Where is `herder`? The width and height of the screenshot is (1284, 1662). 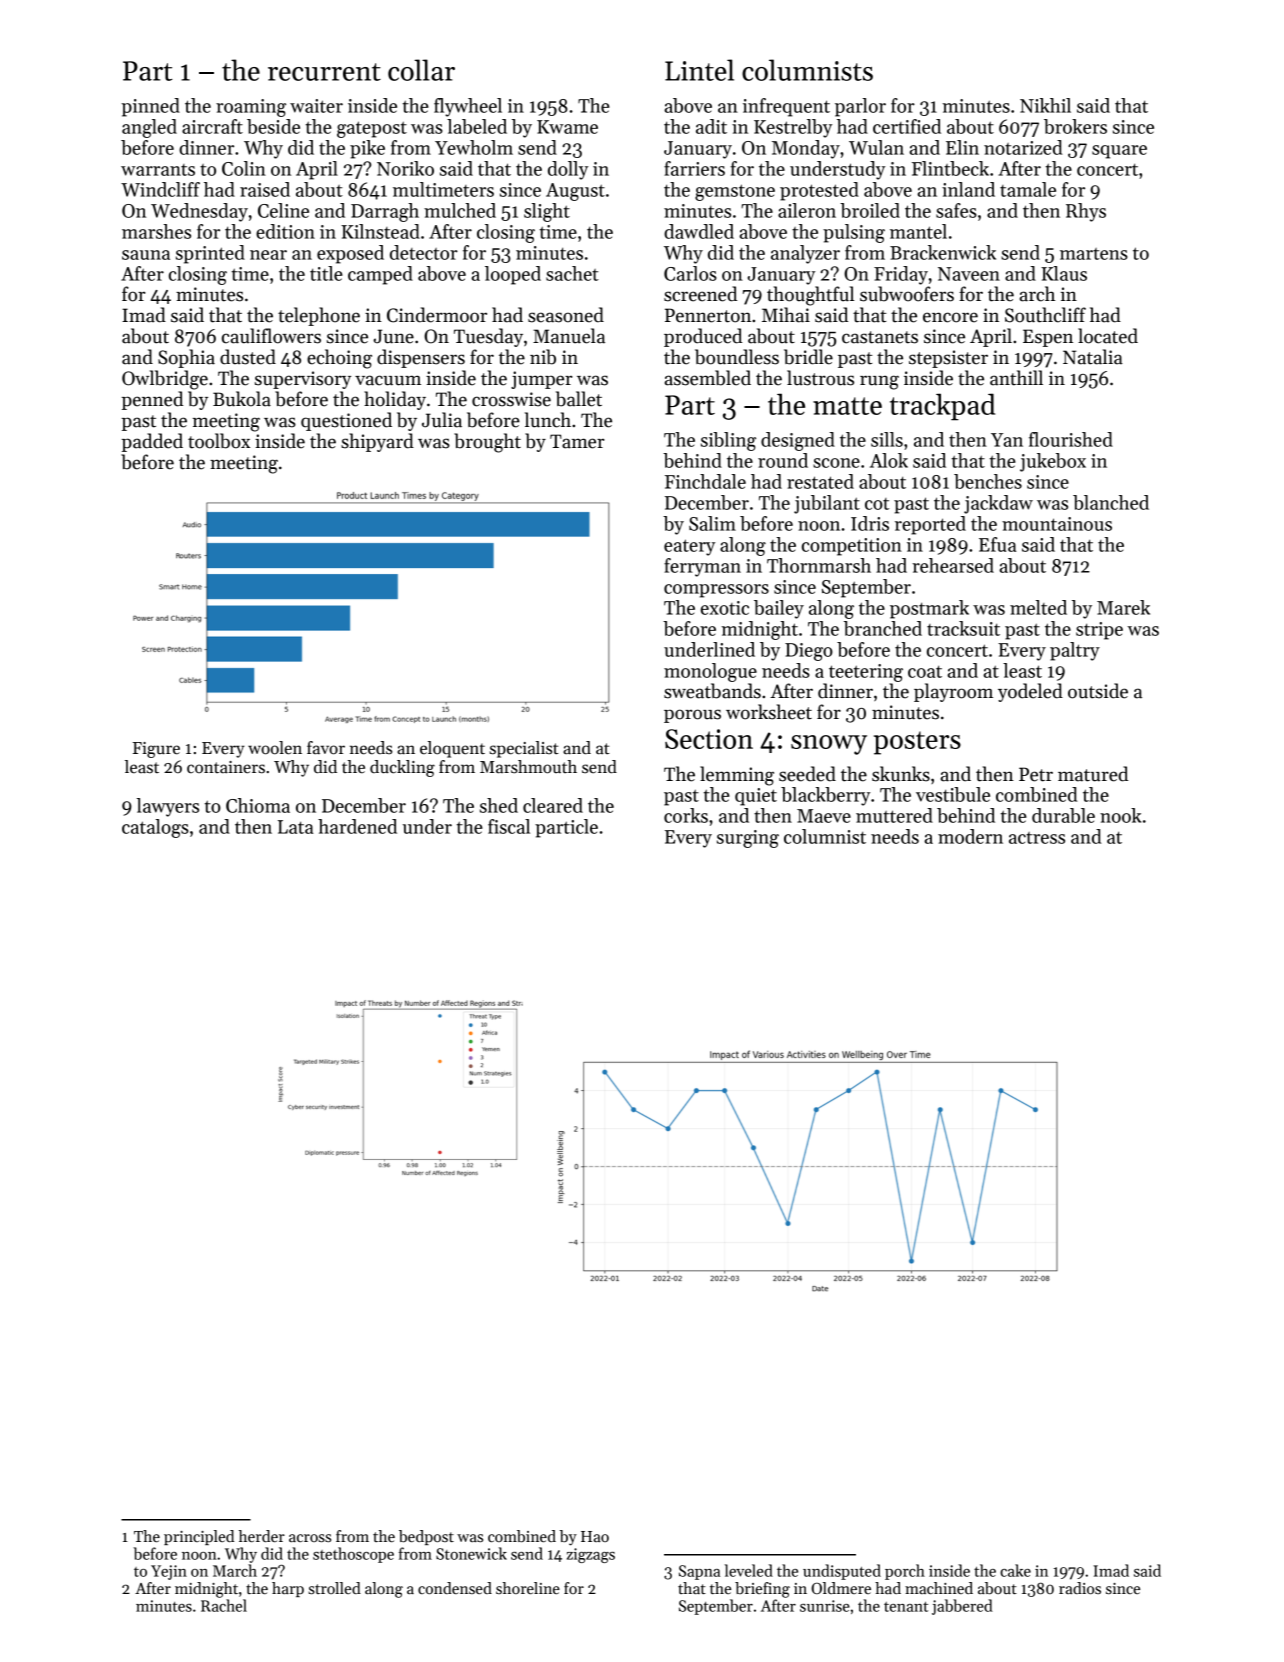 herder is located at coordinates (262, 1536).
